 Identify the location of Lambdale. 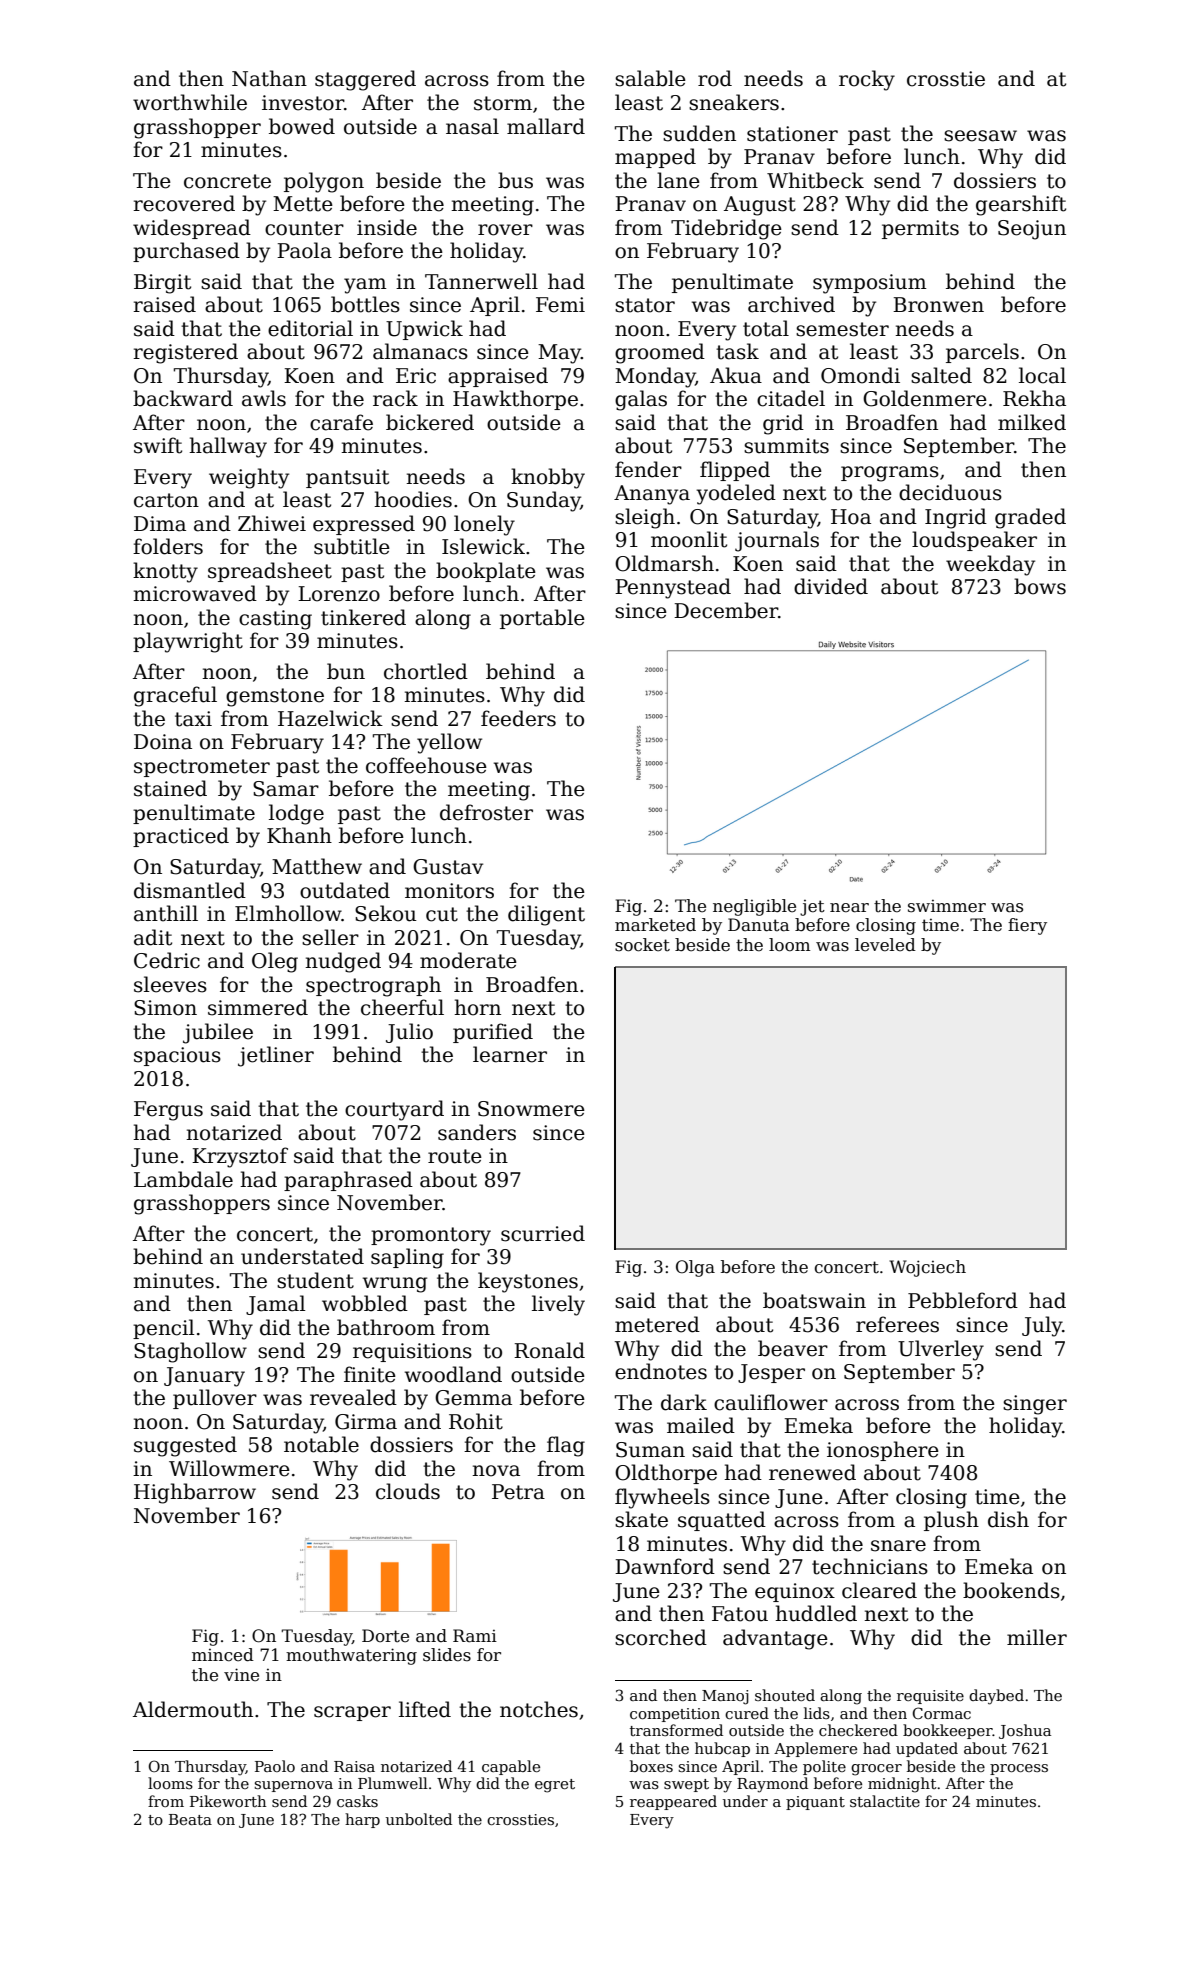
(183, 1179).
